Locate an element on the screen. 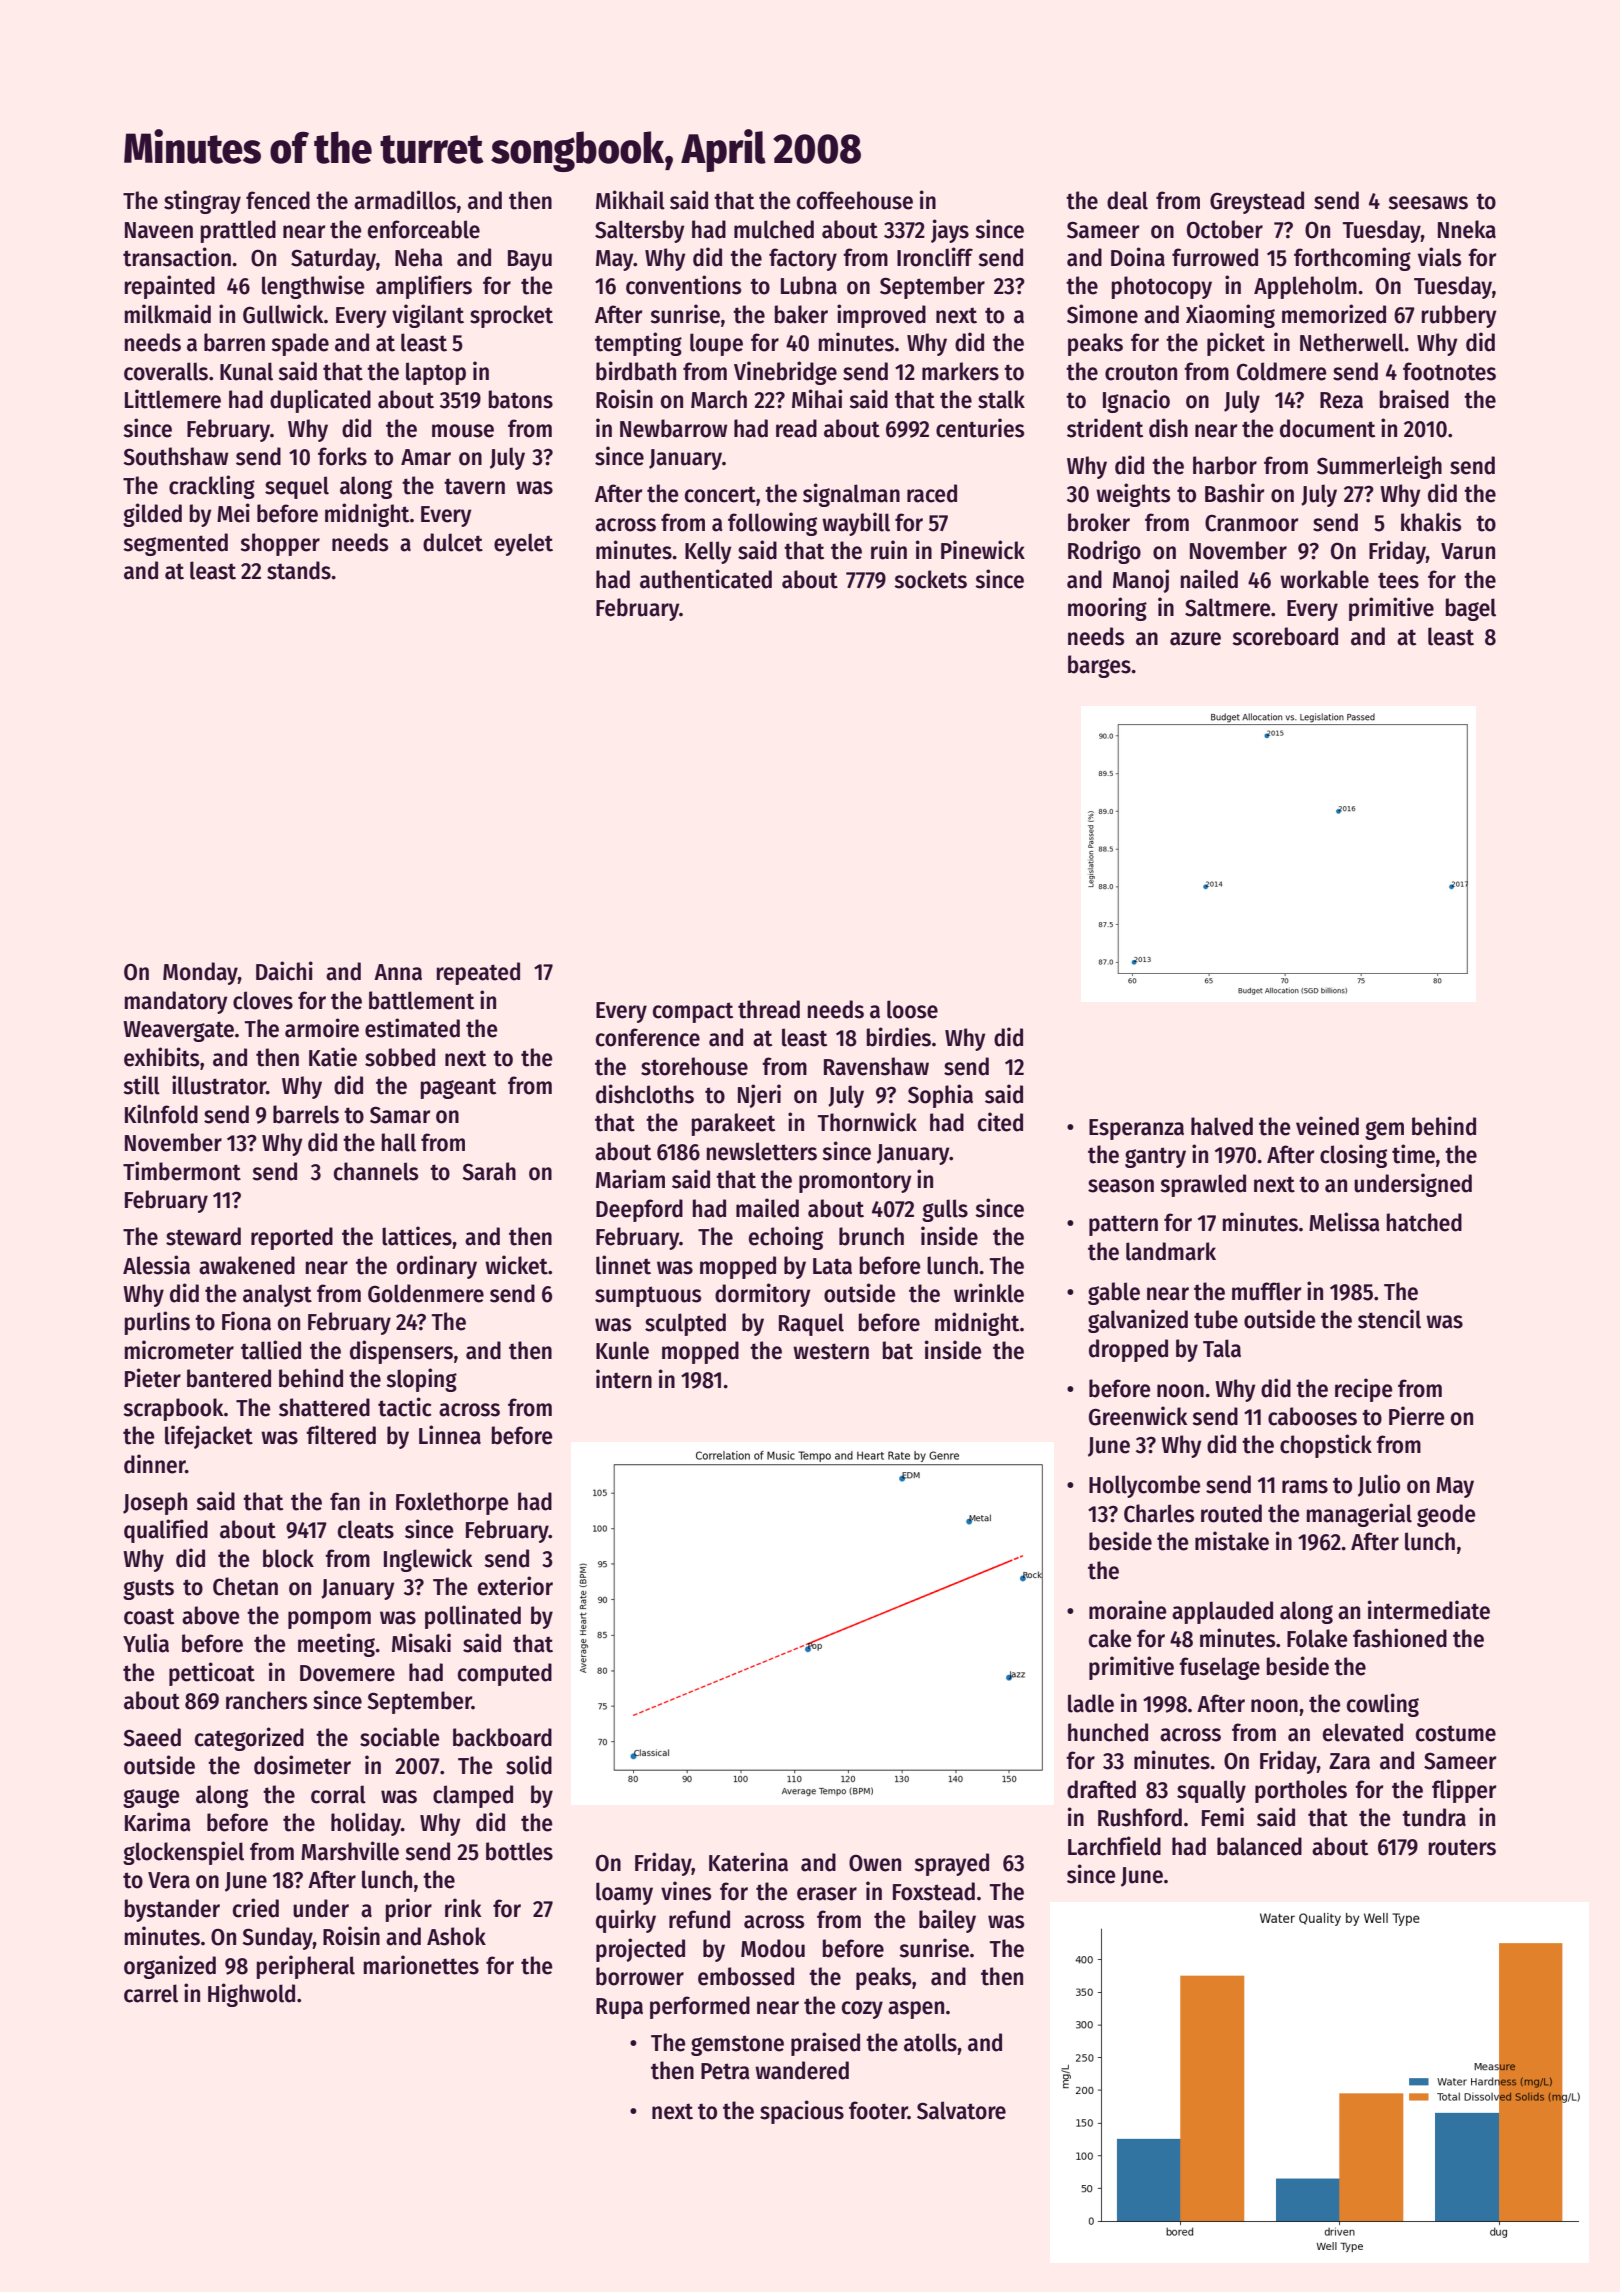 This screenshot has width=1620, height=2292. compact is located at coordinates (693, 1012).
